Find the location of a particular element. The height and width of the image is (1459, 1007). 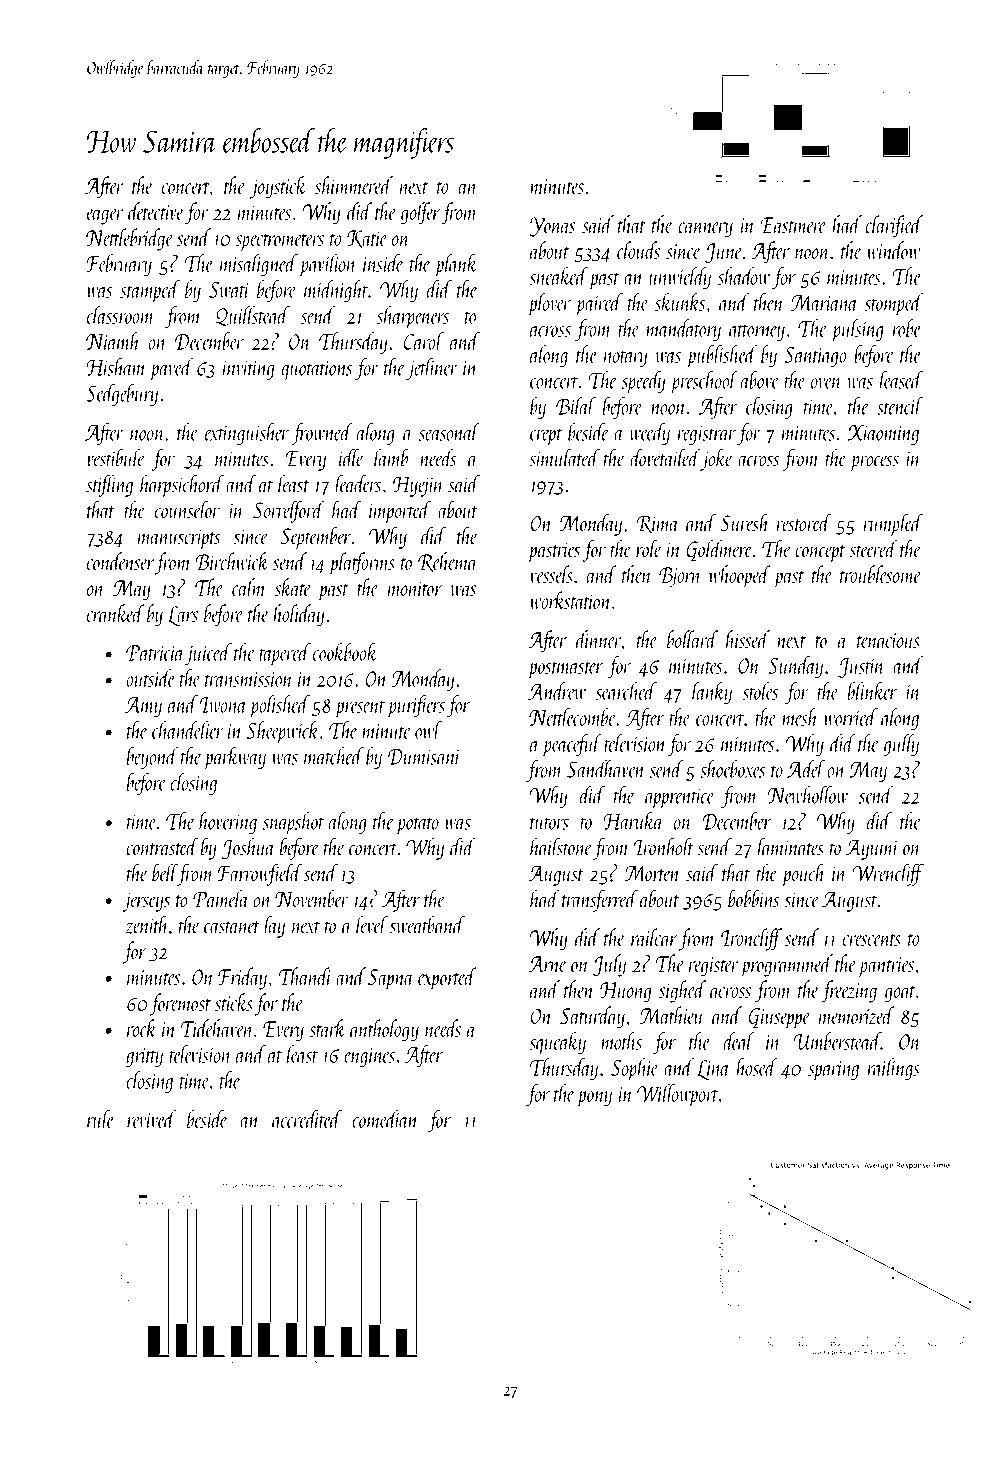

hosed is located at coordinates (757, 1067).
